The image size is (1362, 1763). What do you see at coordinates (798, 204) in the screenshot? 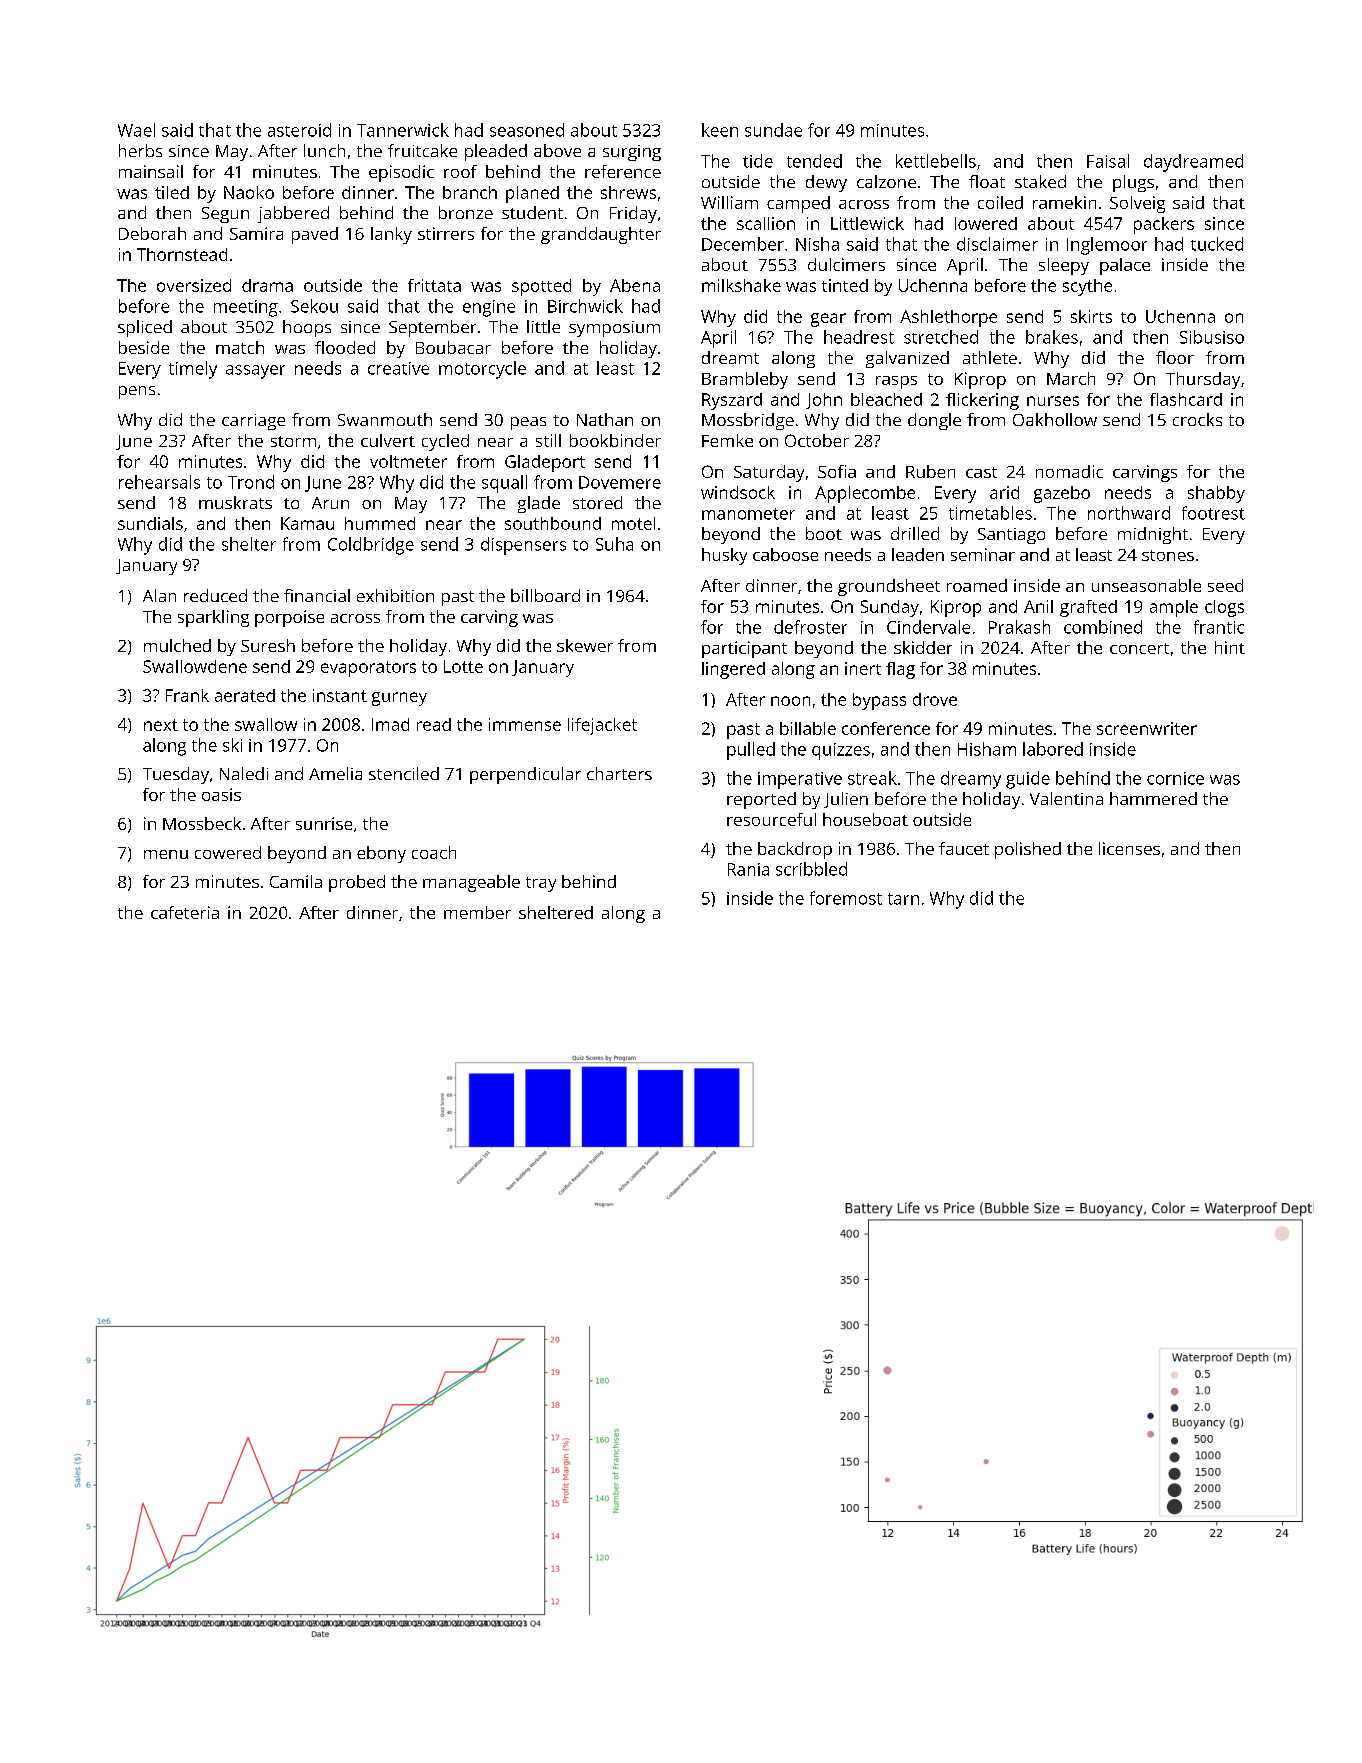
I see `camped` at bounding box center [798, 204].
